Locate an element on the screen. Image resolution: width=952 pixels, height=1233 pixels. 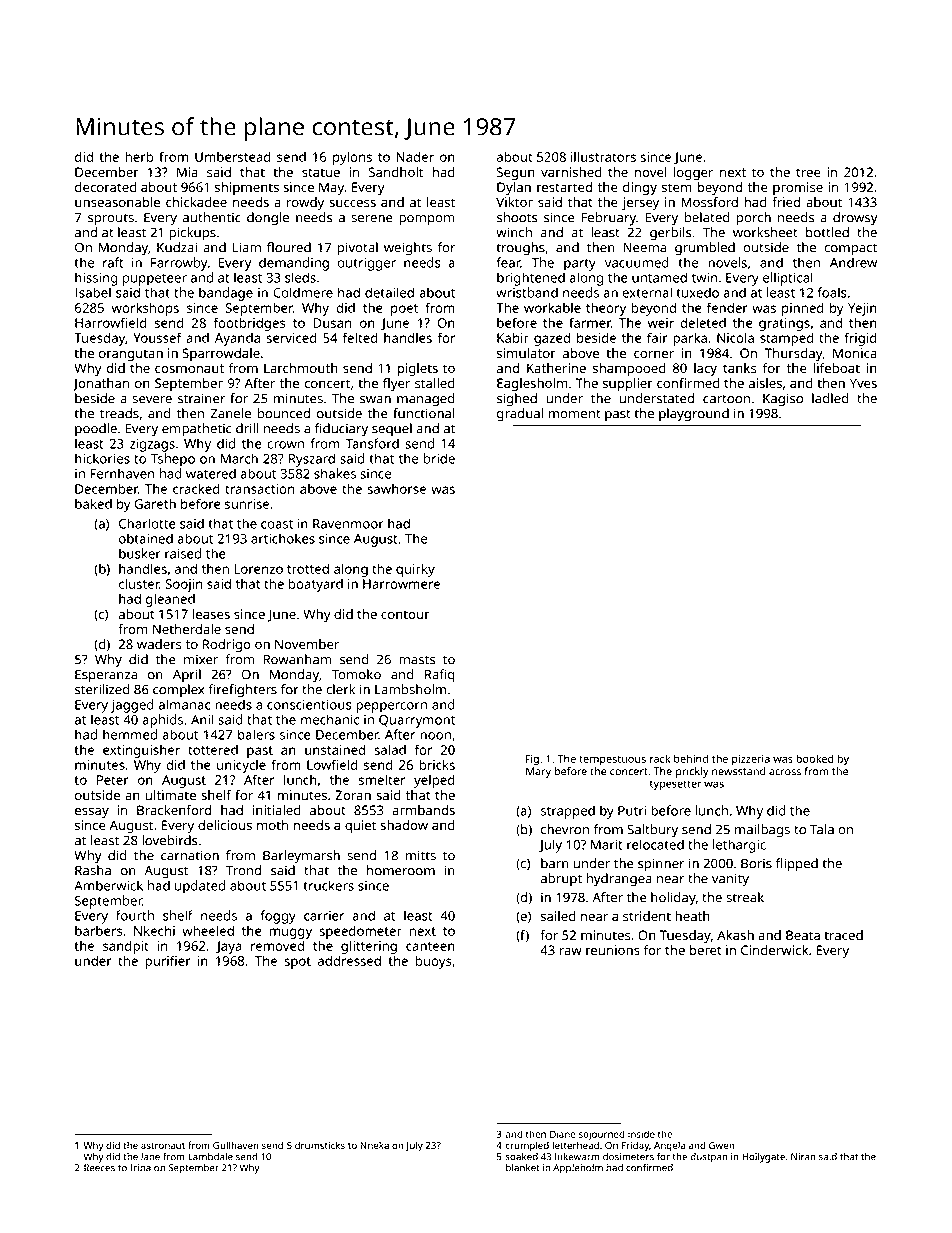
Nneka is located at coordinates (374, 1145).
